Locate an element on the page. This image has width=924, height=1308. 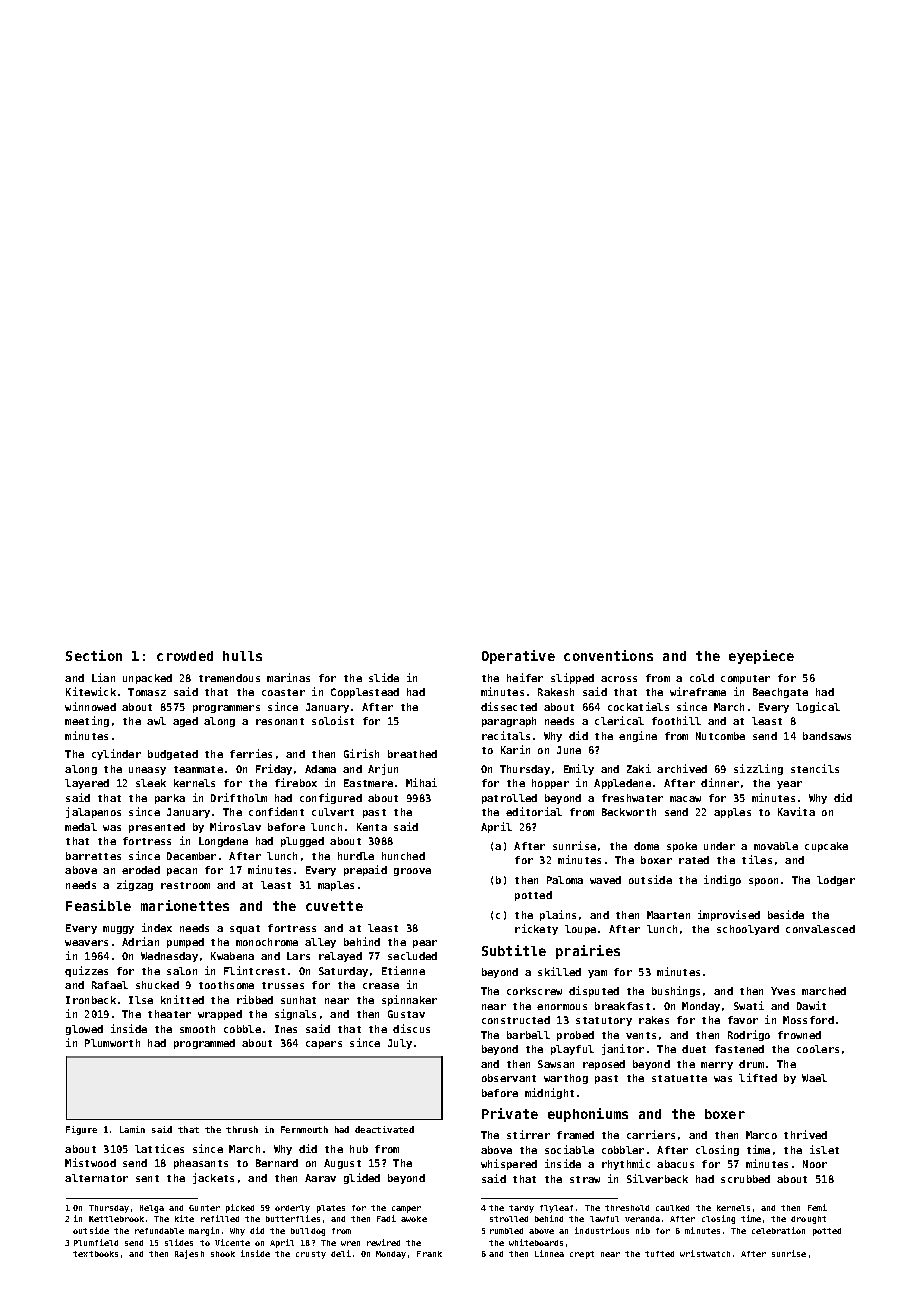
logical is located at coordinates (818, 707).
